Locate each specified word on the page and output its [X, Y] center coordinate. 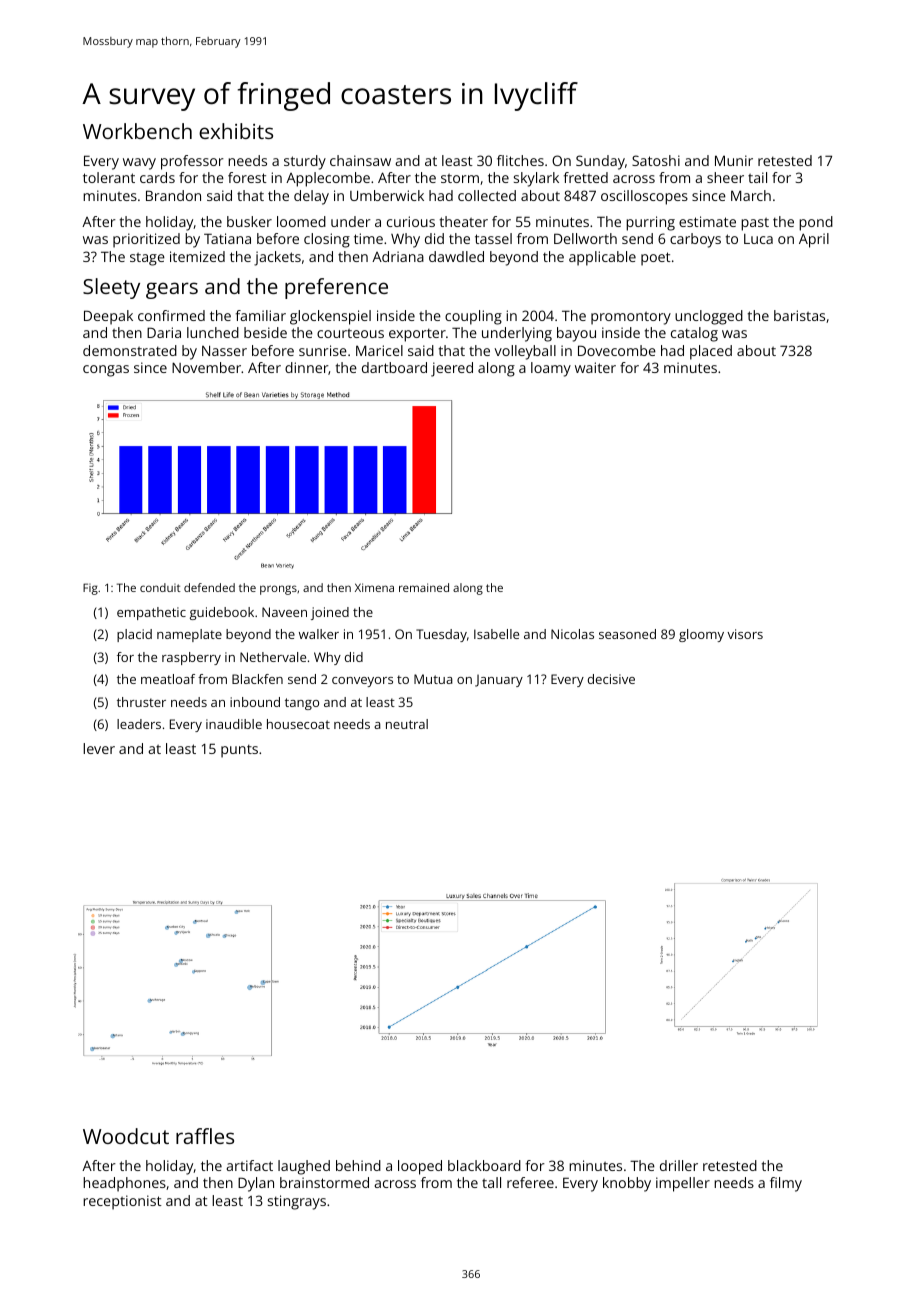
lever [99, 748]
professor [192, 162]
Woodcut [126, 1136]
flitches [520, 160]
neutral [407, 724]
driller [679, 1165]
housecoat [298, 724]
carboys [695, 240]
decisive [611, 679]
